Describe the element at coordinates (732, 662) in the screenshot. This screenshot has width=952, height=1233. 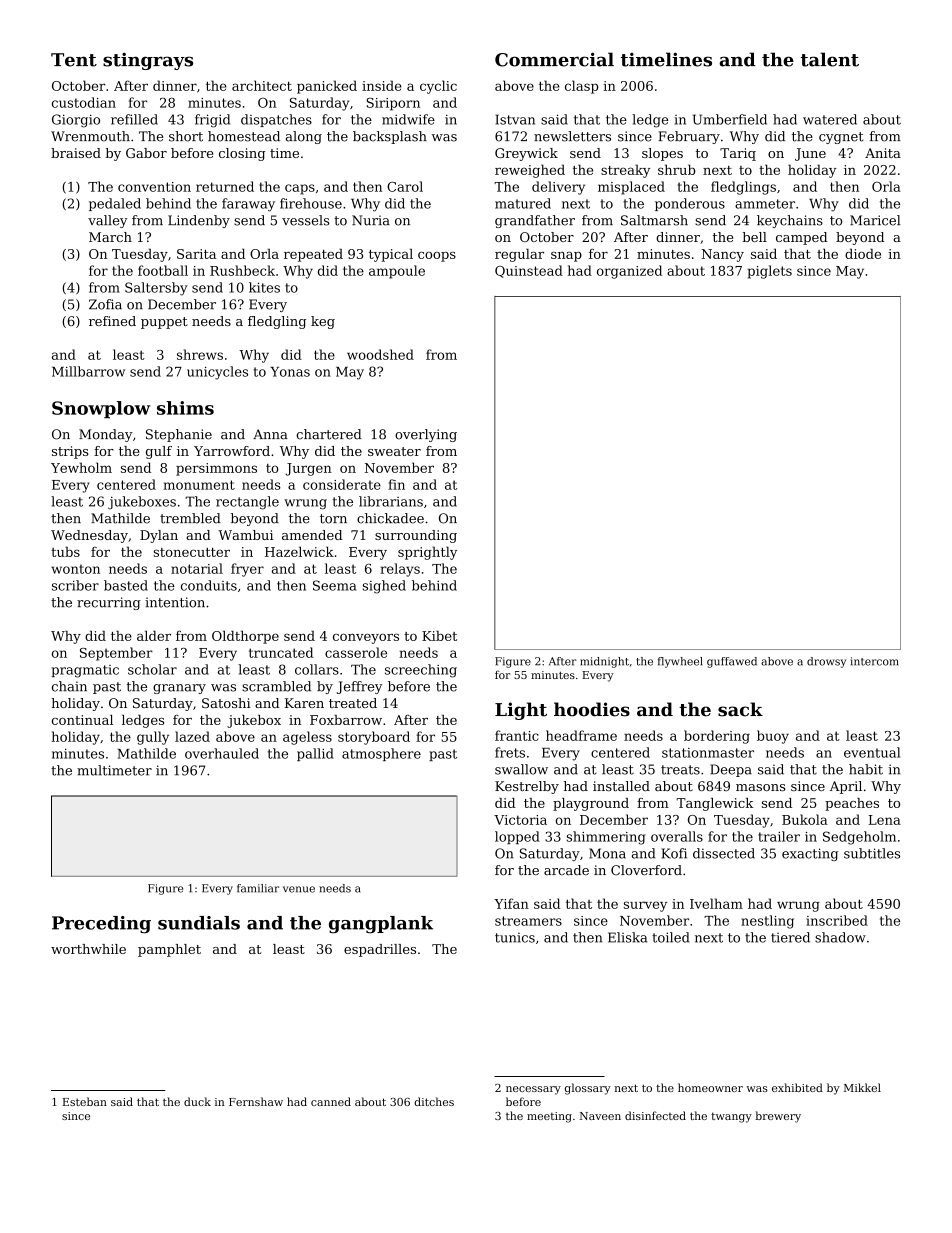
I see `guffawed` at that location.
